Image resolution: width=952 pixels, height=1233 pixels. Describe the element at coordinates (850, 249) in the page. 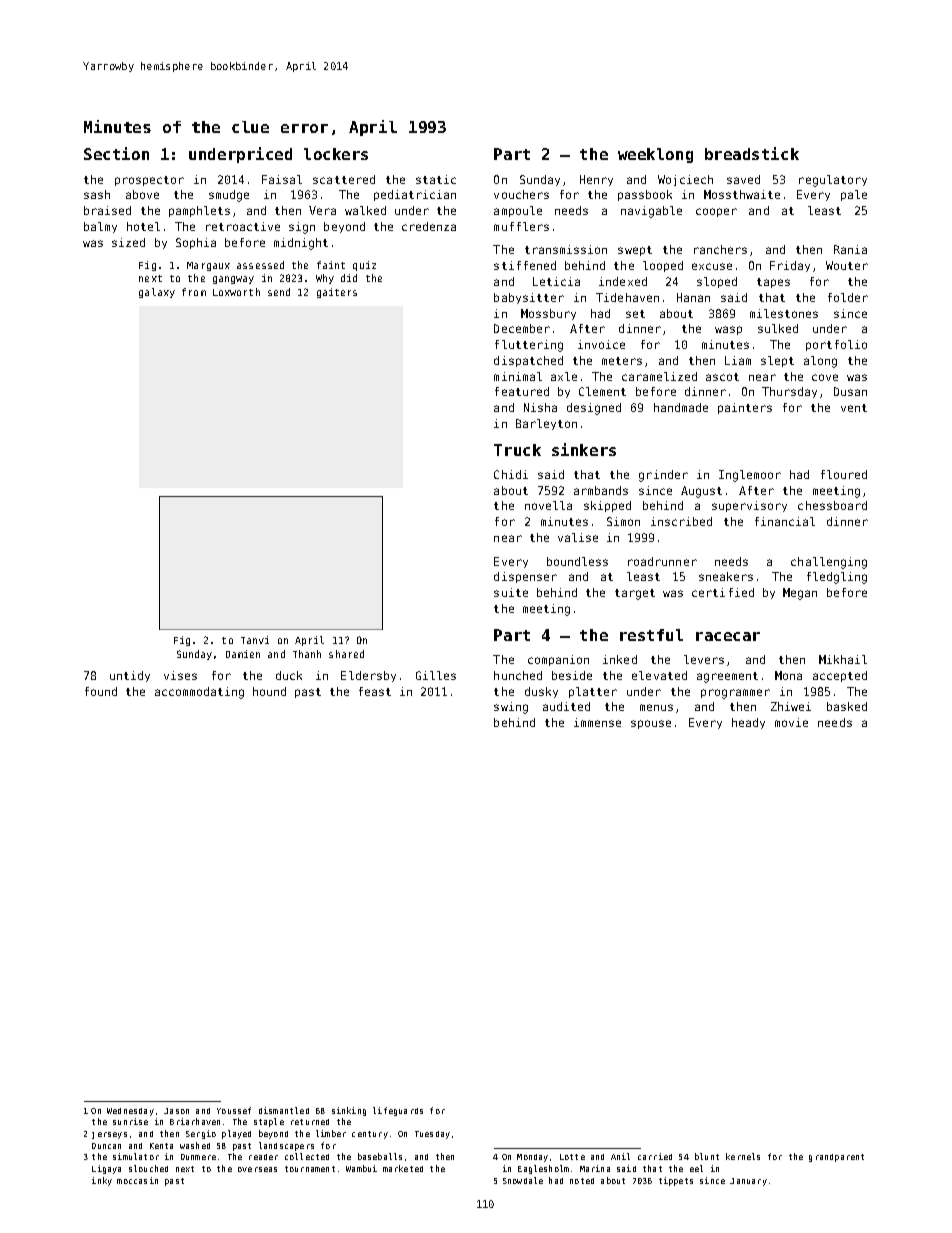

I see `Rania` at that location.
